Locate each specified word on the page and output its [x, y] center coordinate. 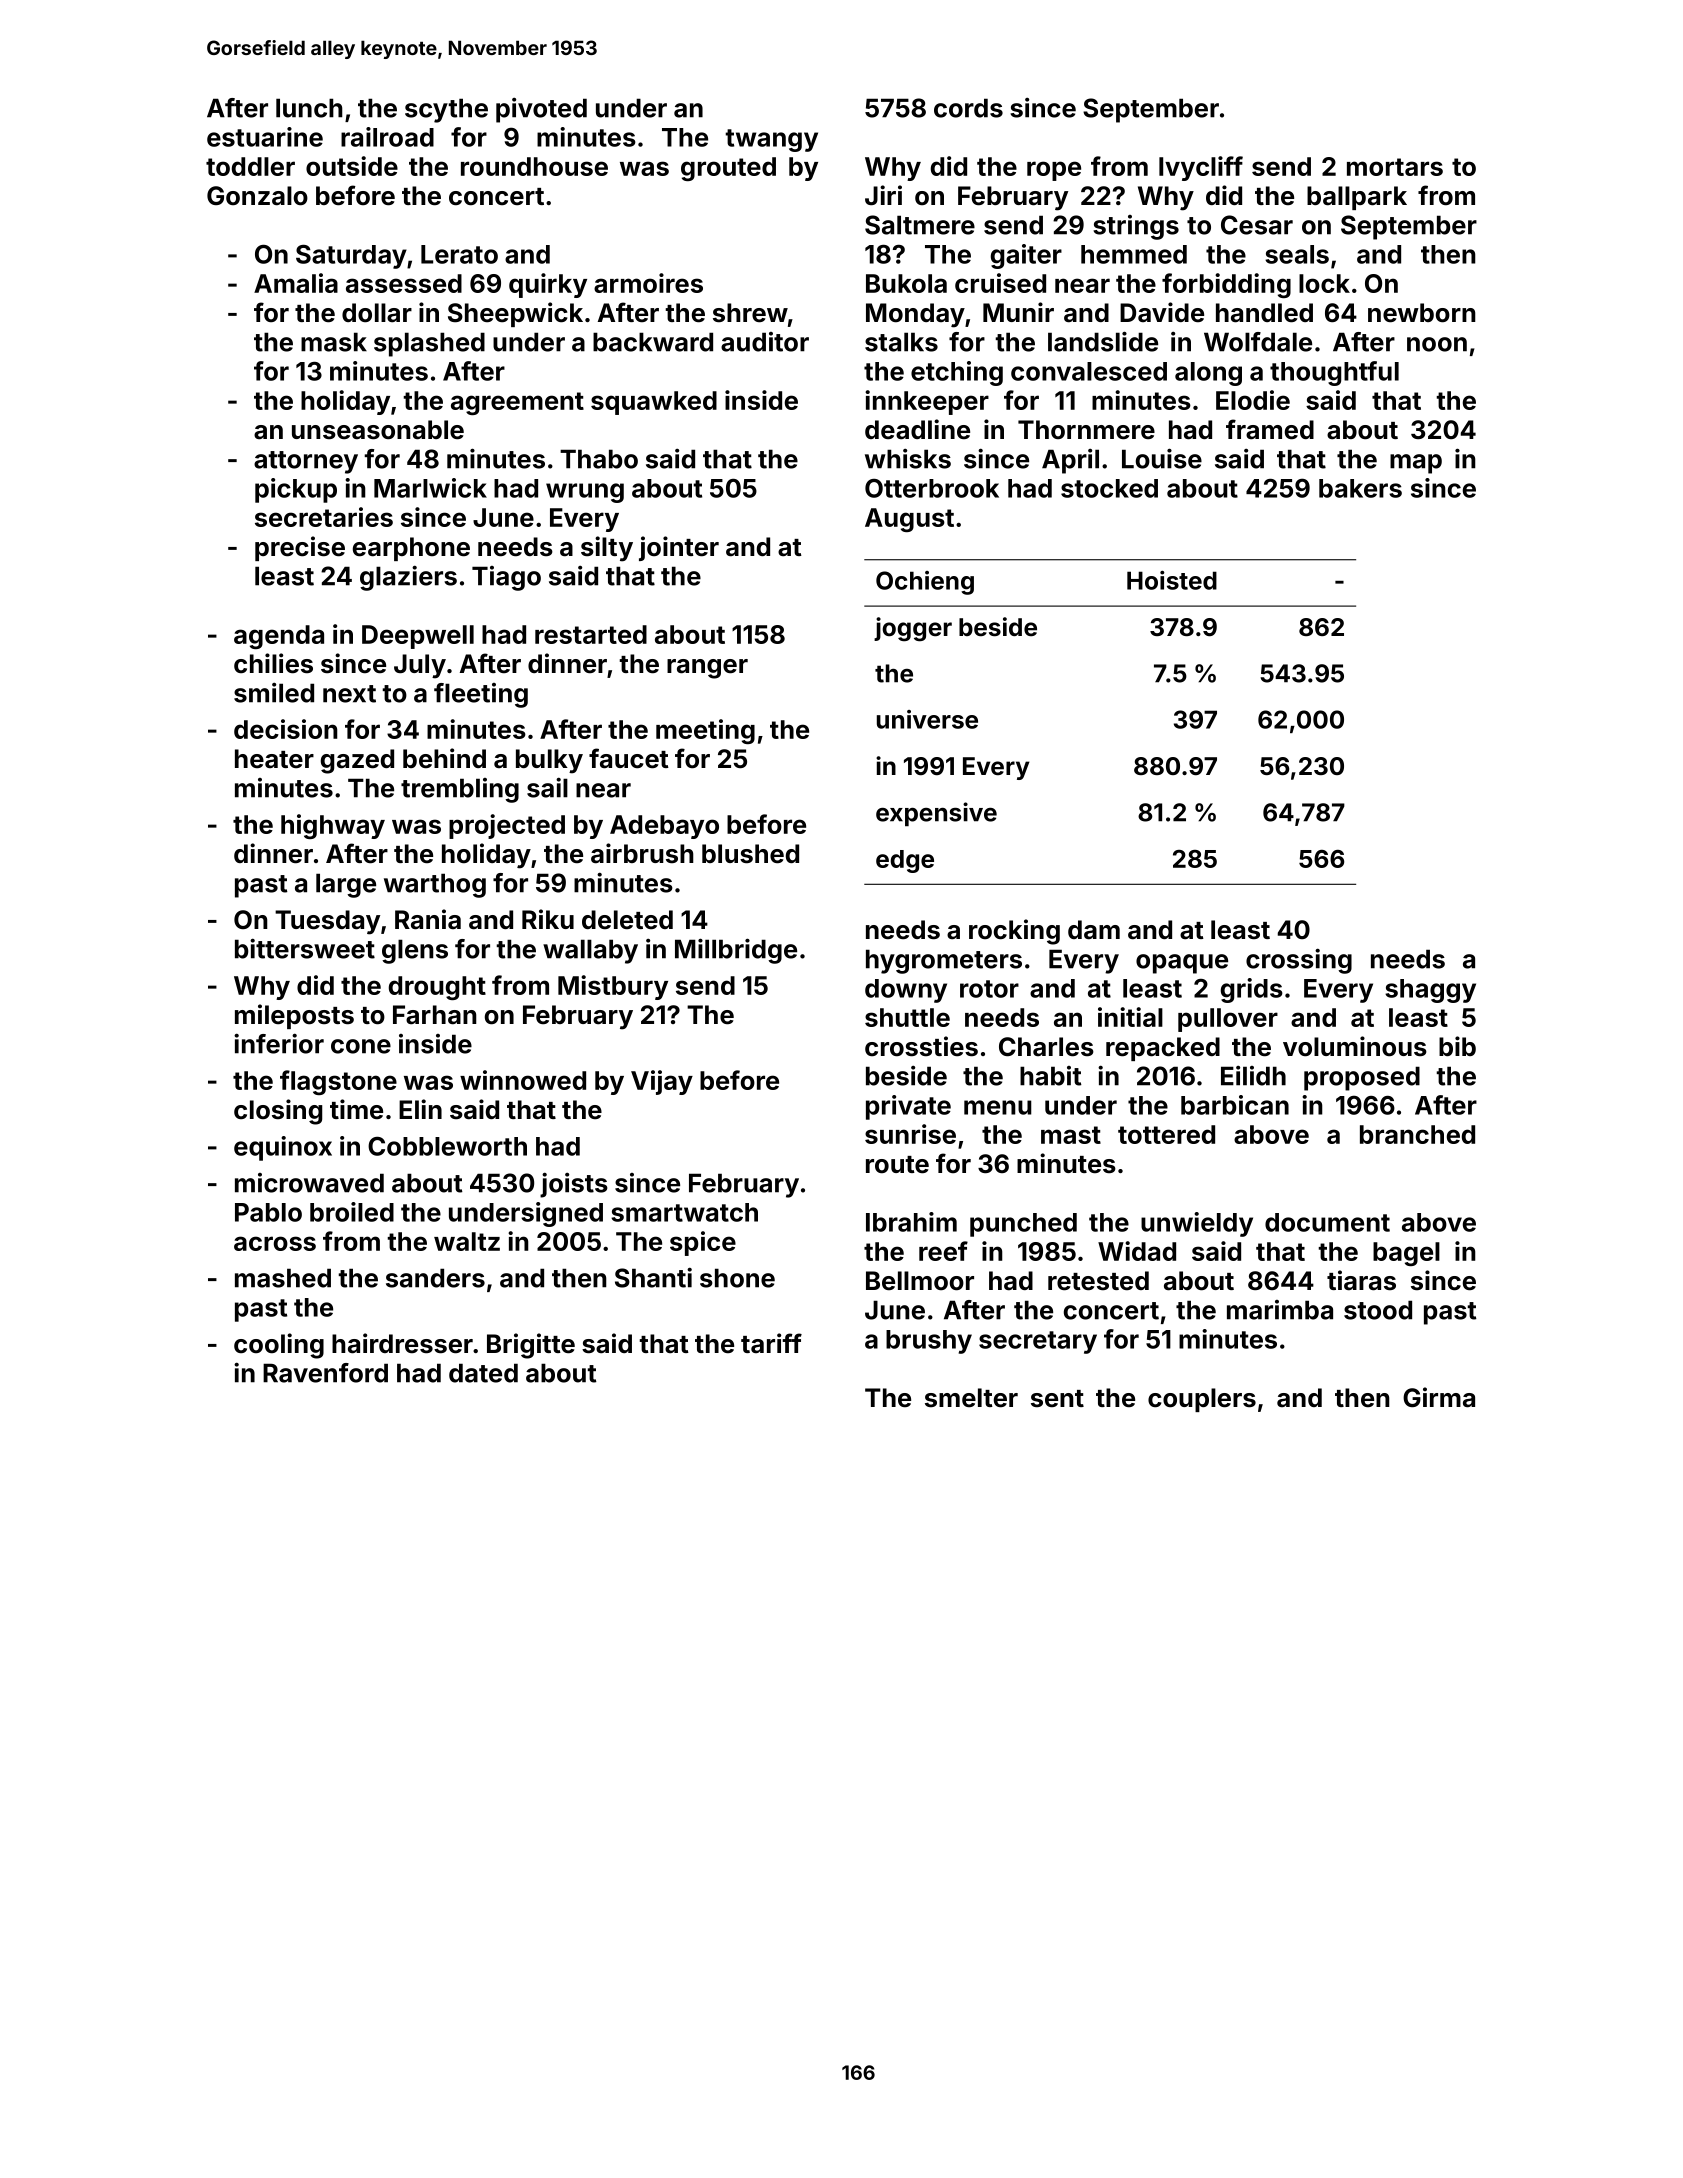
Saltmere [920, 225]
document [1327, 1222]
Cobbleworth [447, 1146]
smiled [274, 693]
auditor [765, 342]
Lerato [459, 254]
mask [334, 342]
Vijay [662, 1082]
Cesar [1257, 225]
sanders [435, 1278]
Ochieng [925, 583]
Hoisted [1172, 580]
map [1416, 464]
